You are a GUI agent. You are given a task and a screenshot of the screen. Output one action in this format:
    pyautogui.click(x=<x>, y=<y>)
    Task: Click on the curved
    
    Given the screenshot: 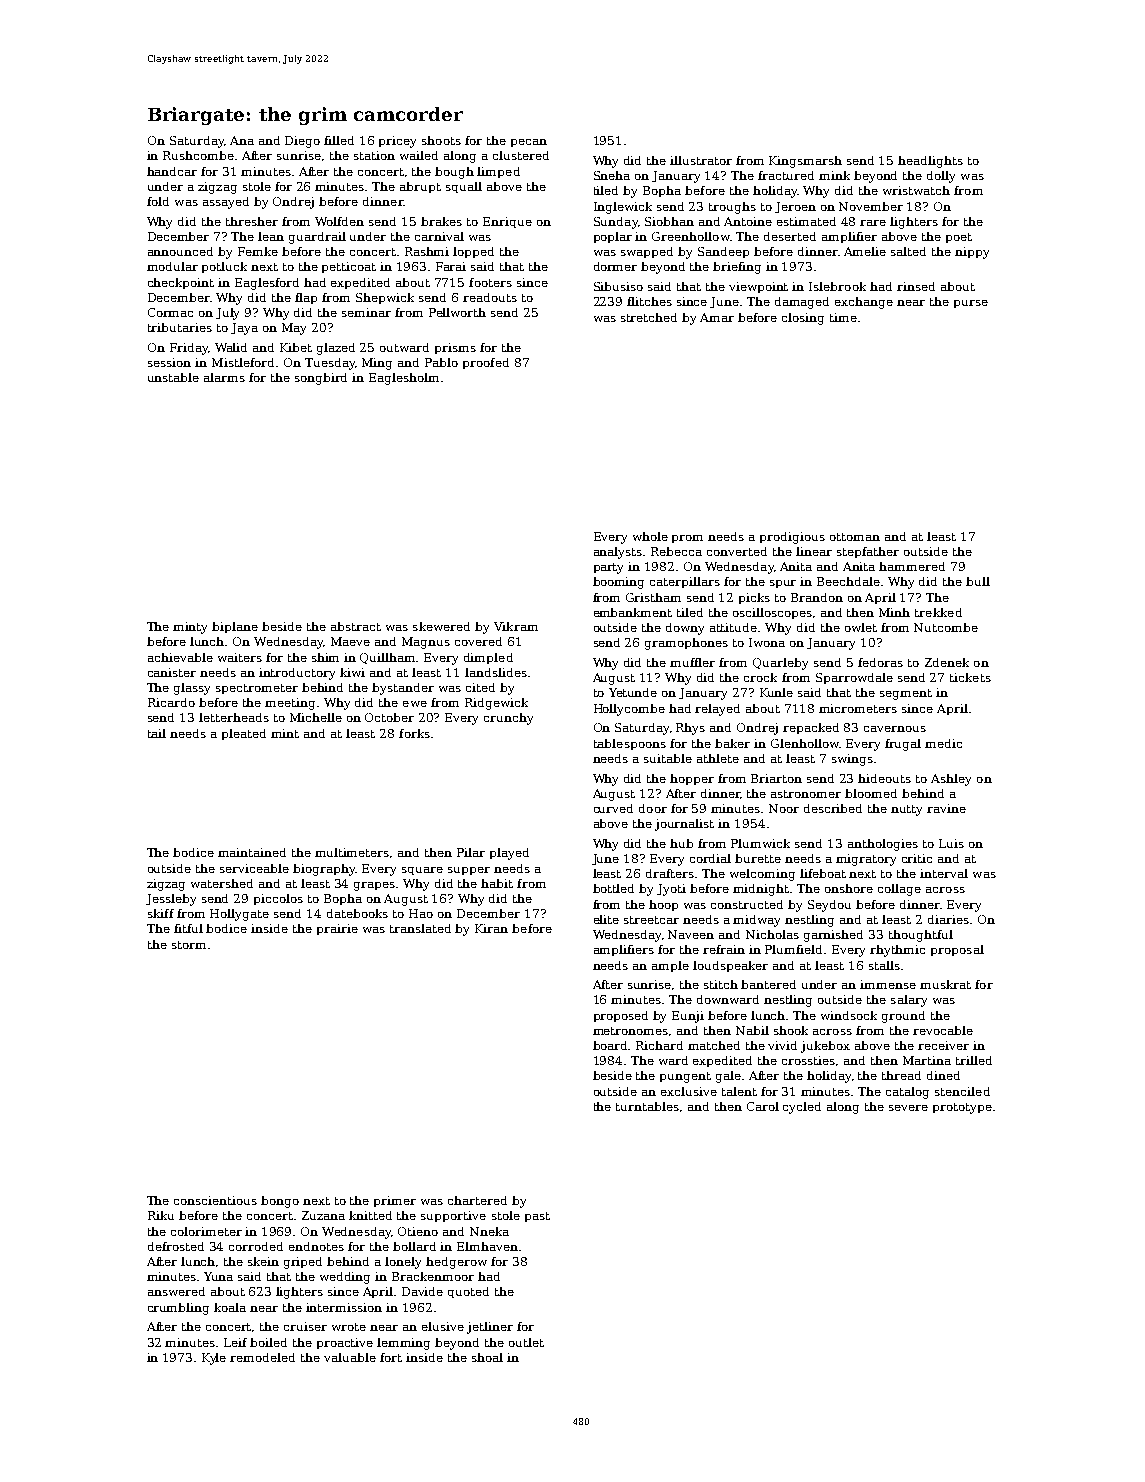 What is the action you would take?
    pyautogui.click(x=613, y=808)
